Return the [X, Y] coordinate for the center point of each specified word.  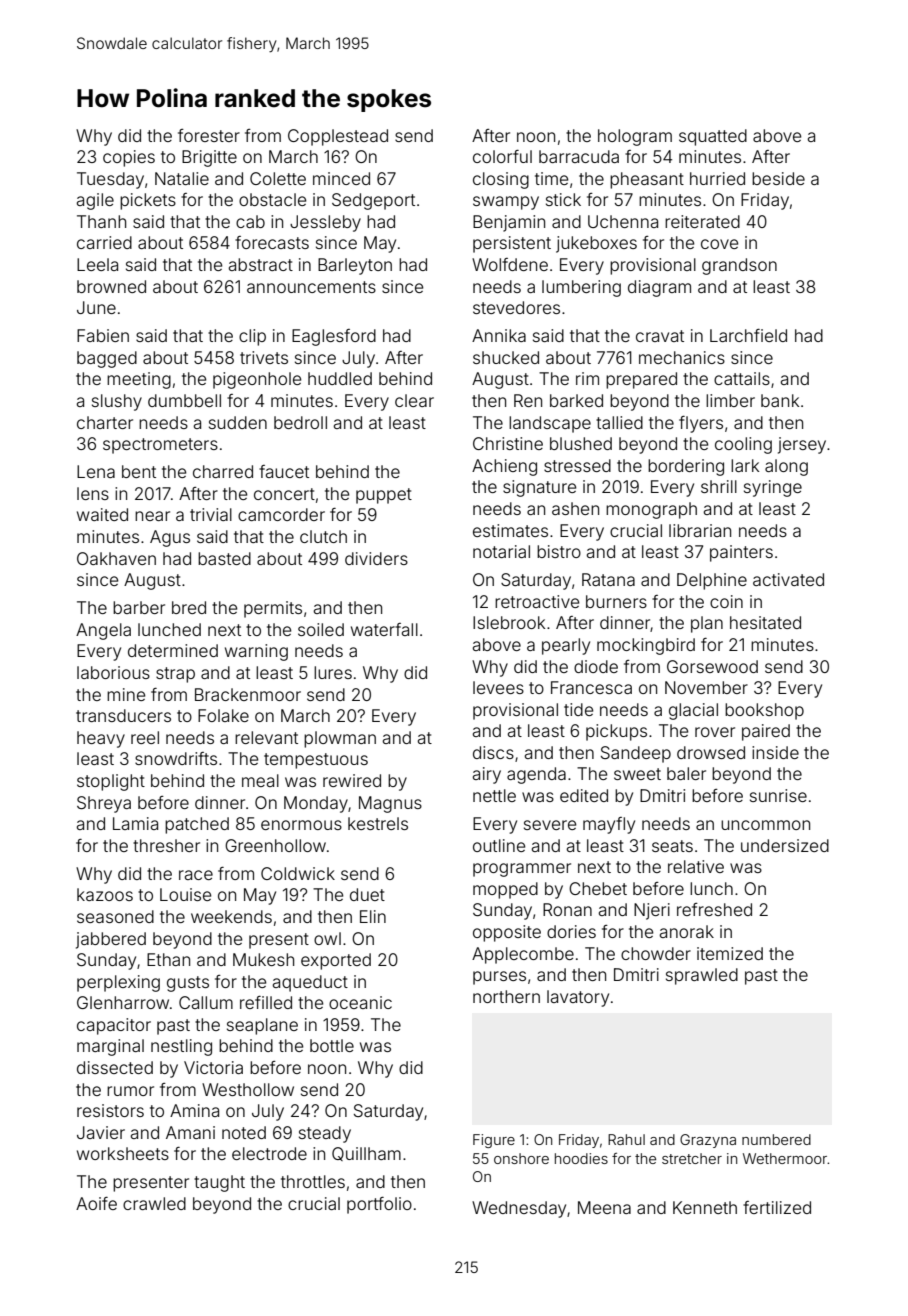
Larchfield [748, 335]
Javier [101, 1132]
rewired [352, 780]
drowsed [711, 752]
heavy [101, 739]
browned [111, 286]
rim [587, 378]
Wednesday [519, 1209]
